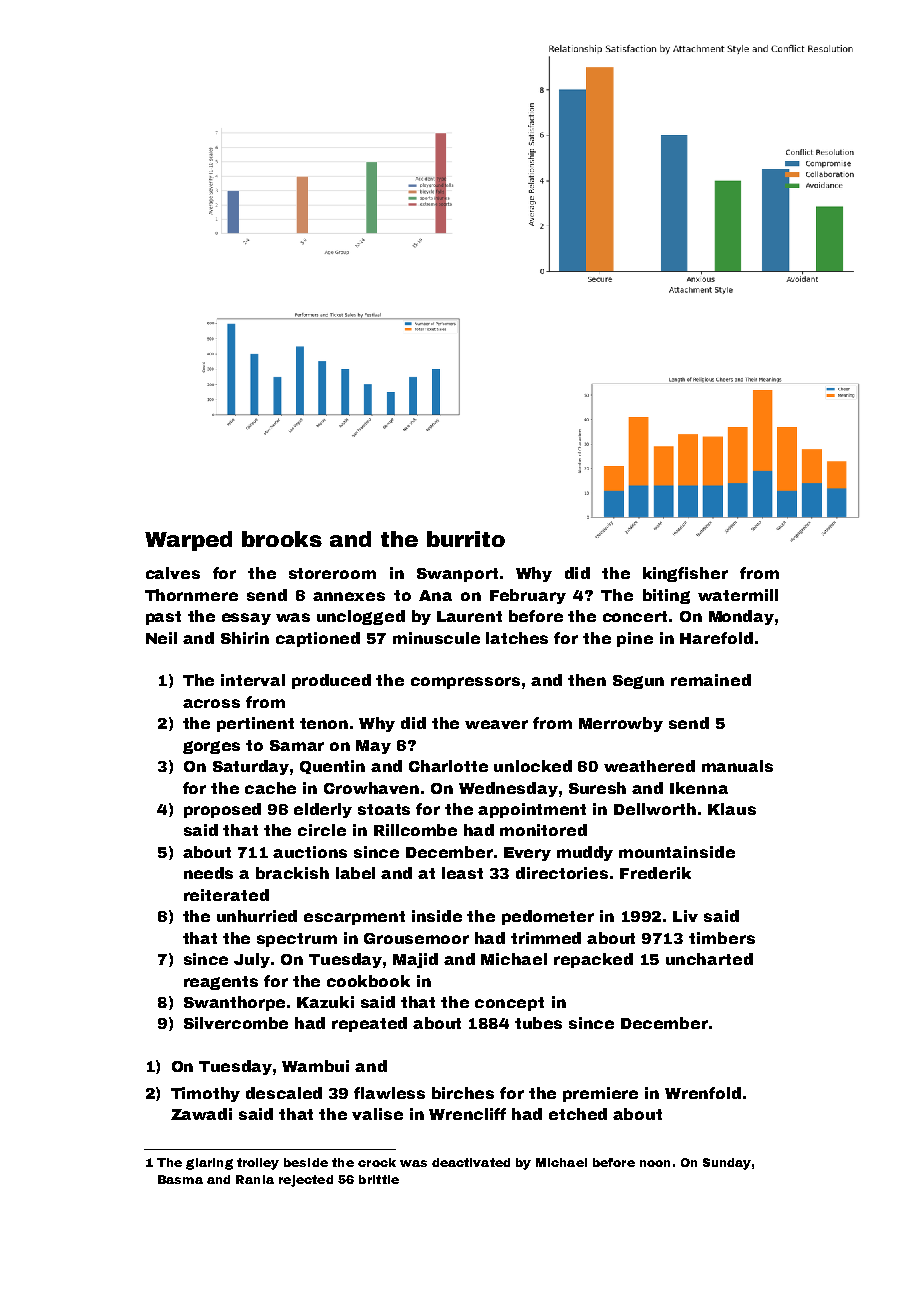  Describe the element at coordinates (722, 938) in the screenshot. I see `timbers` at that location.
